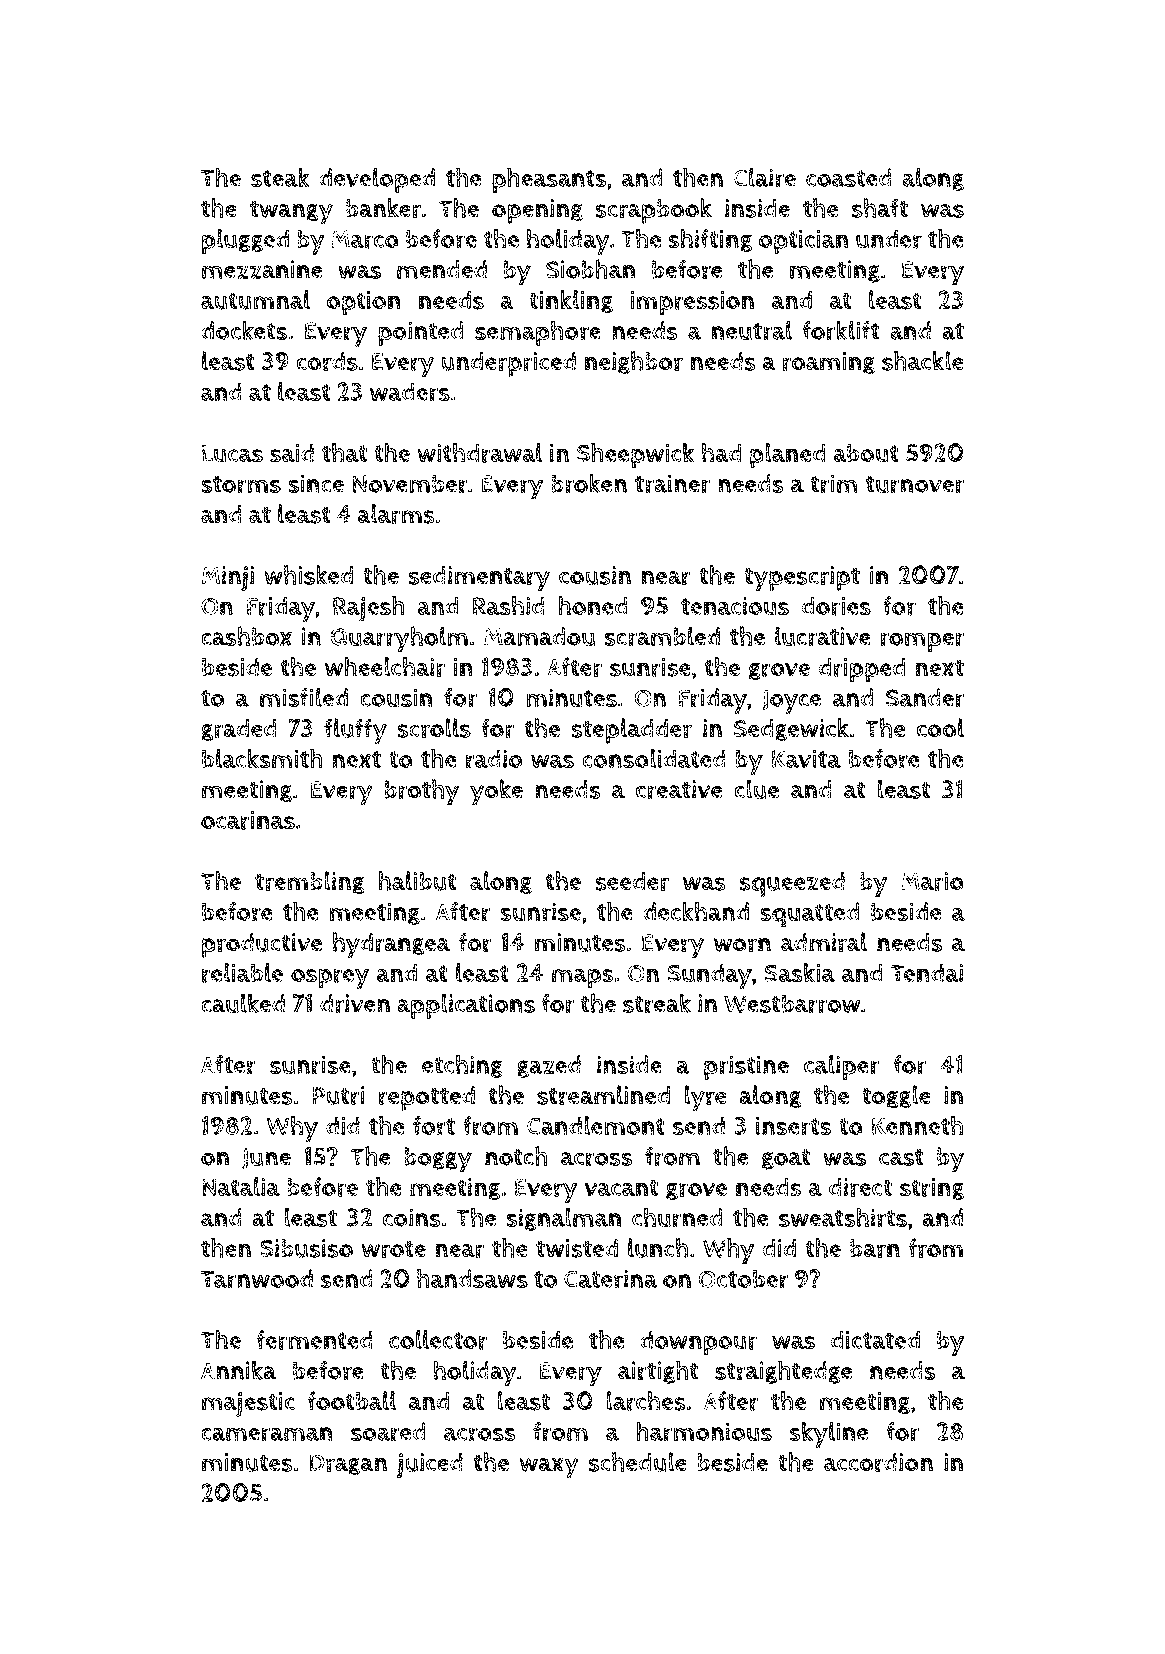 The height and width of the document is (1654, 1165). I want to click on lucrative, so click(823, 636).
